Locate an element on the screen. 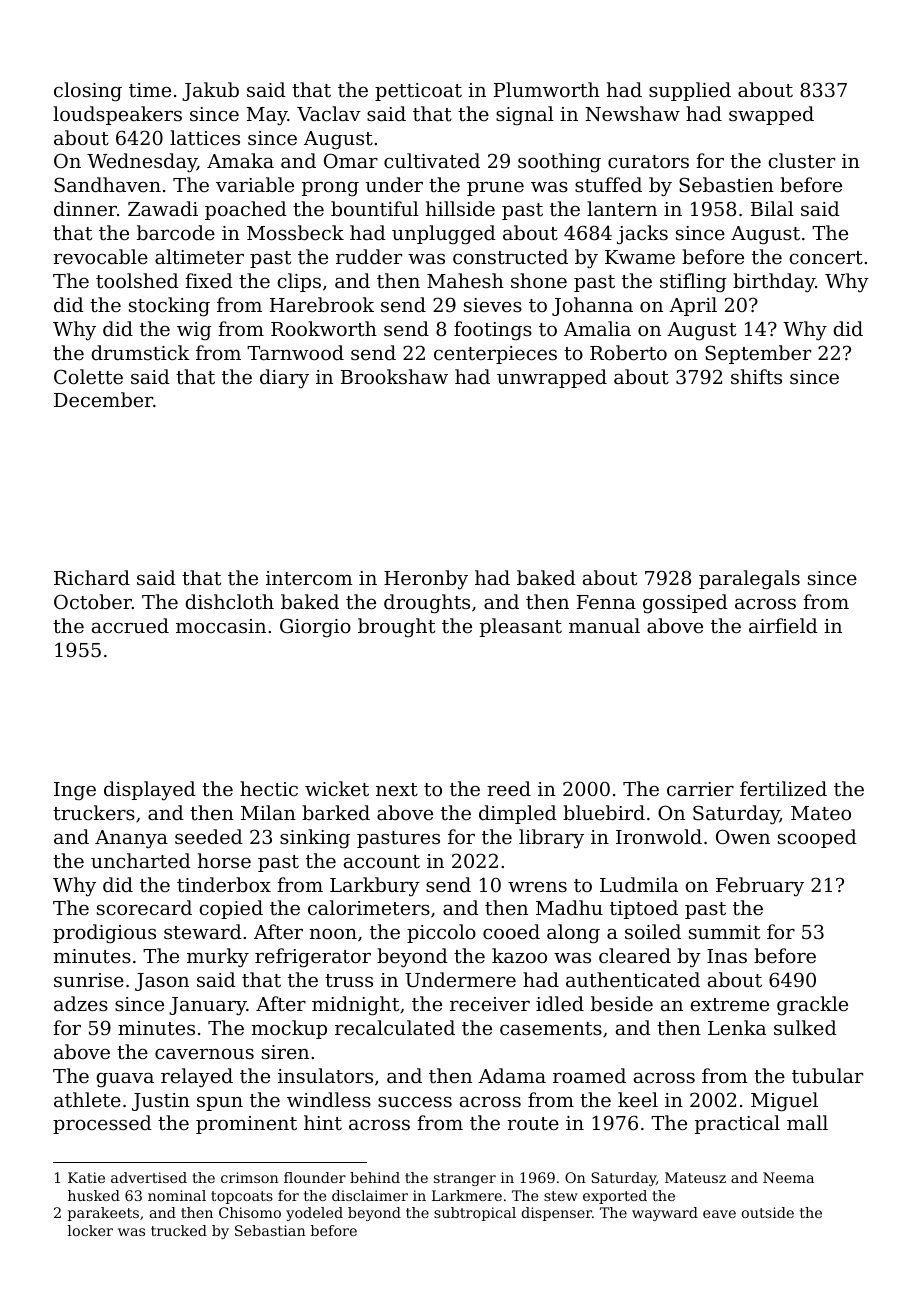  Johanna is located at coordinates (592, 306).
